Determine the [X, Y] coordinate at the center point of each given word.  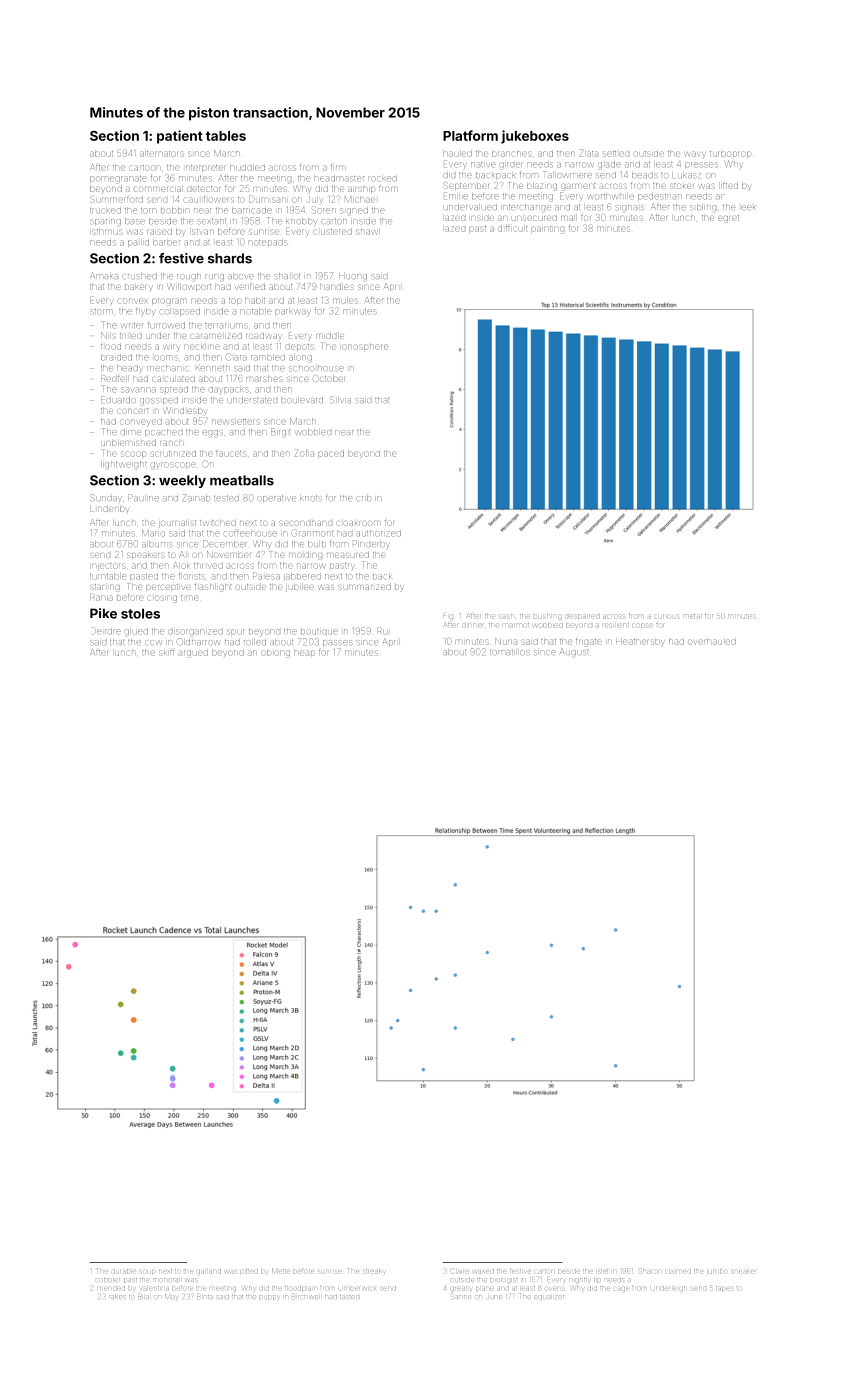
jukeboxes [535, 137]
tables [226, 136]
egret [728, 219]
